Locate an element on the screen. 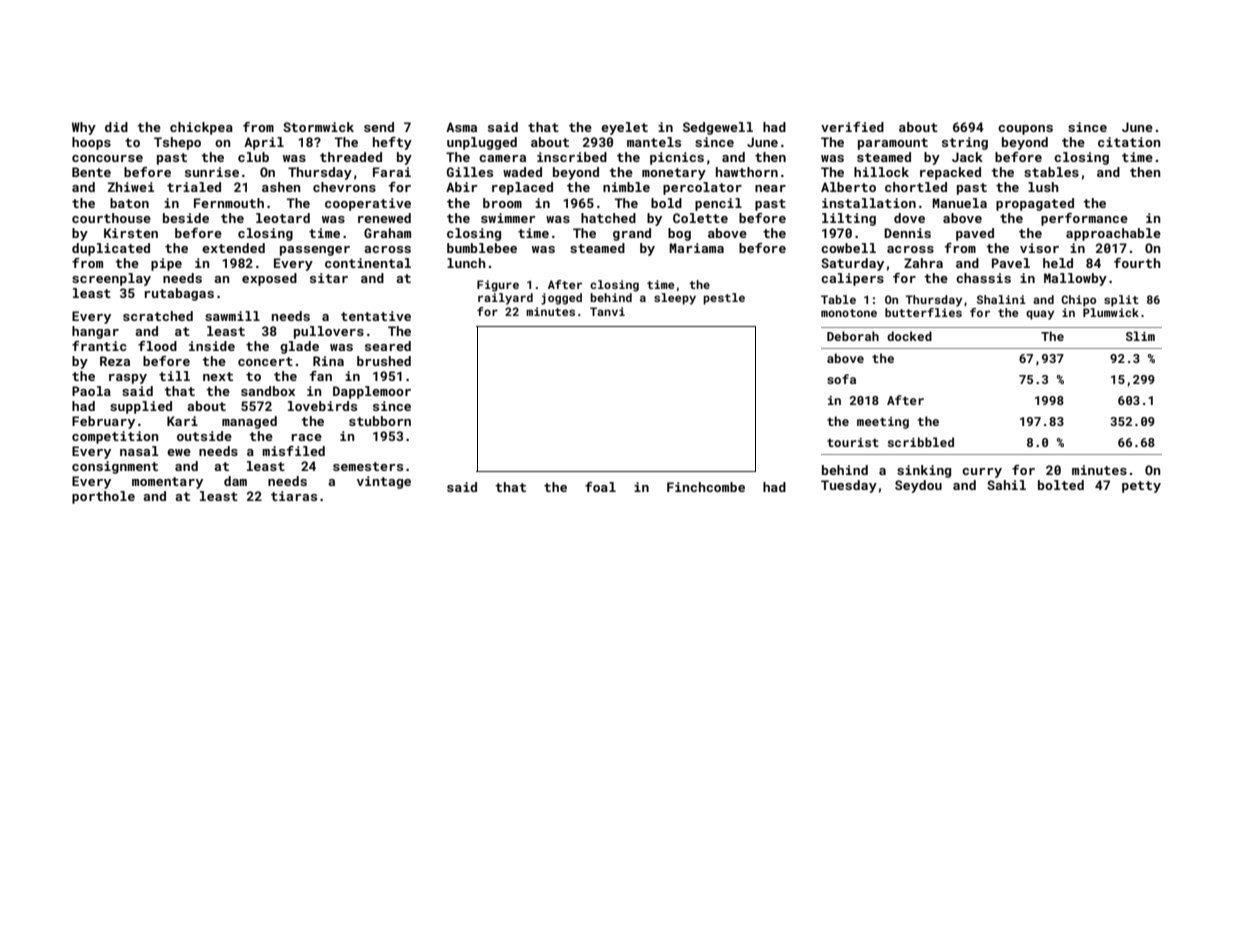 This screenshot has height=952, width=1233. sofa is located at coordinates (841, 379).
